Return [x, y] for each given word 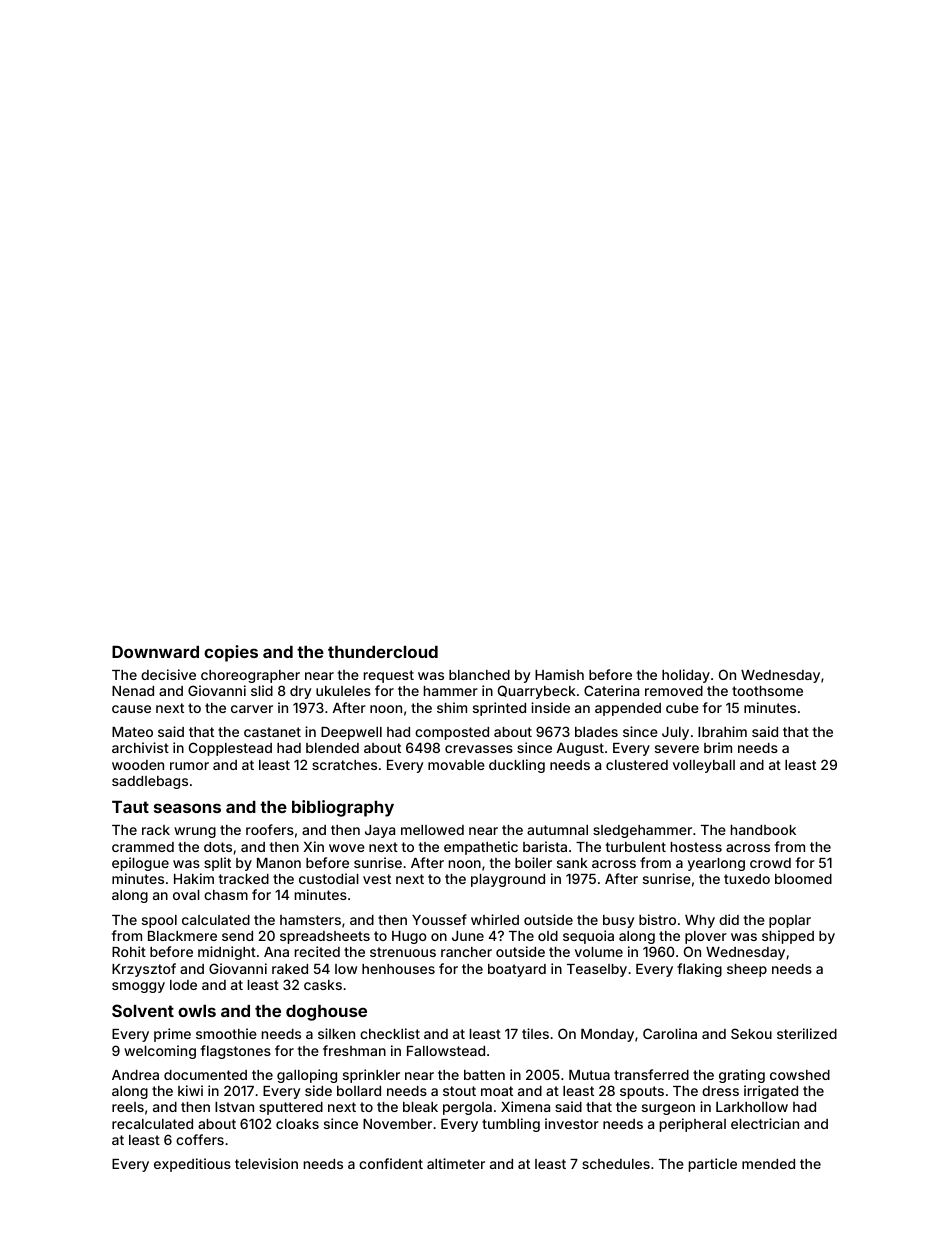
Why [700, 921]
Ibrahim [722, 731]
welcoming [160, 1052]
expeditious [192, 1165]
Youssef [439, 919]
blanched [479, 675]
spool [159, 921]
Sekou [751, 1033]
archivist [140, 747]
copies [231, 653]
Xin [313, 846]
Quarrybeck [537, 692]
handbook [763, 830]
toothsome [767, 691]
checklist [390, 1033]
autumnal [557, 830]
